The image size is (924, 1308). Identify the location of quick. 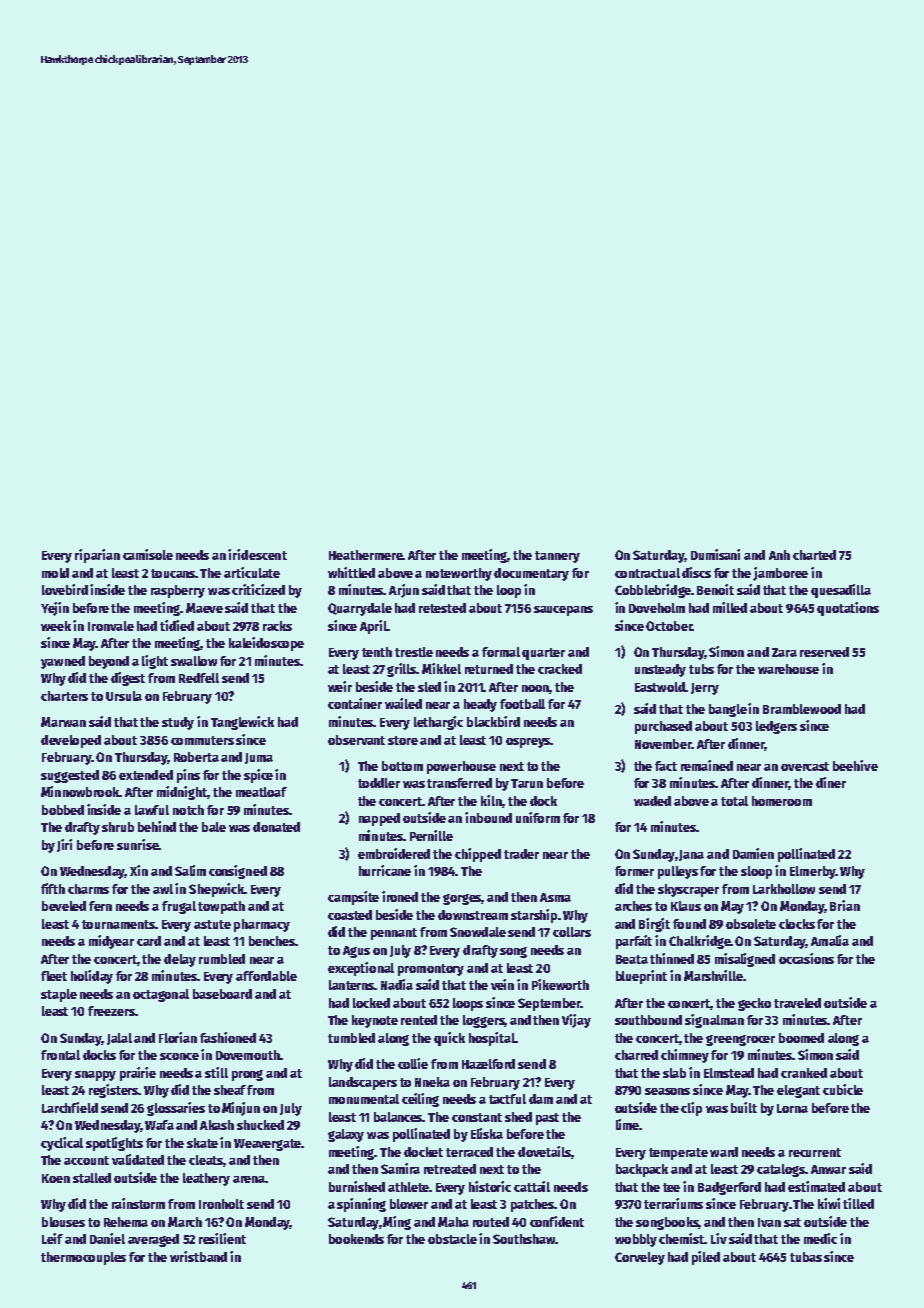
(449, 1039).
